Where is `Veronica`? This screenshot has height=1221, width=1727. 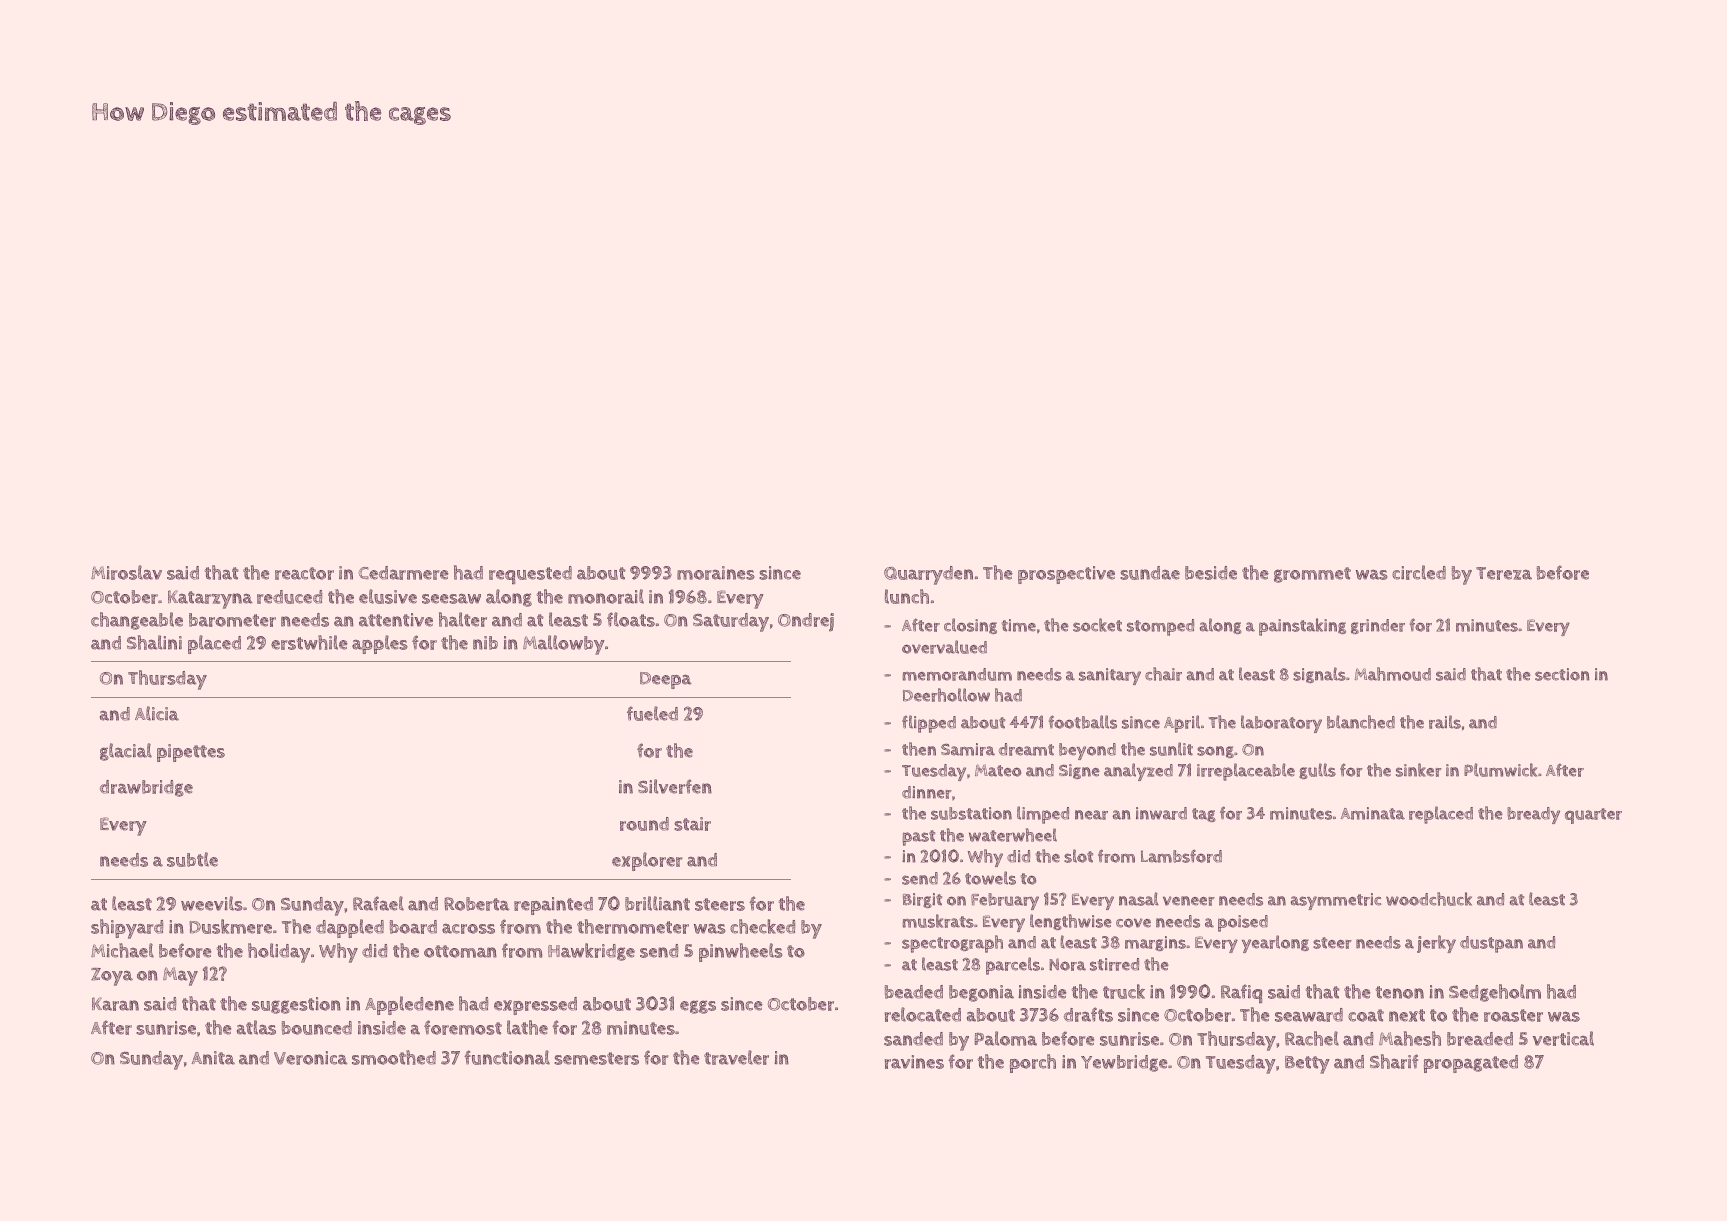 Veronica is located at coordinates (311, 1058).
